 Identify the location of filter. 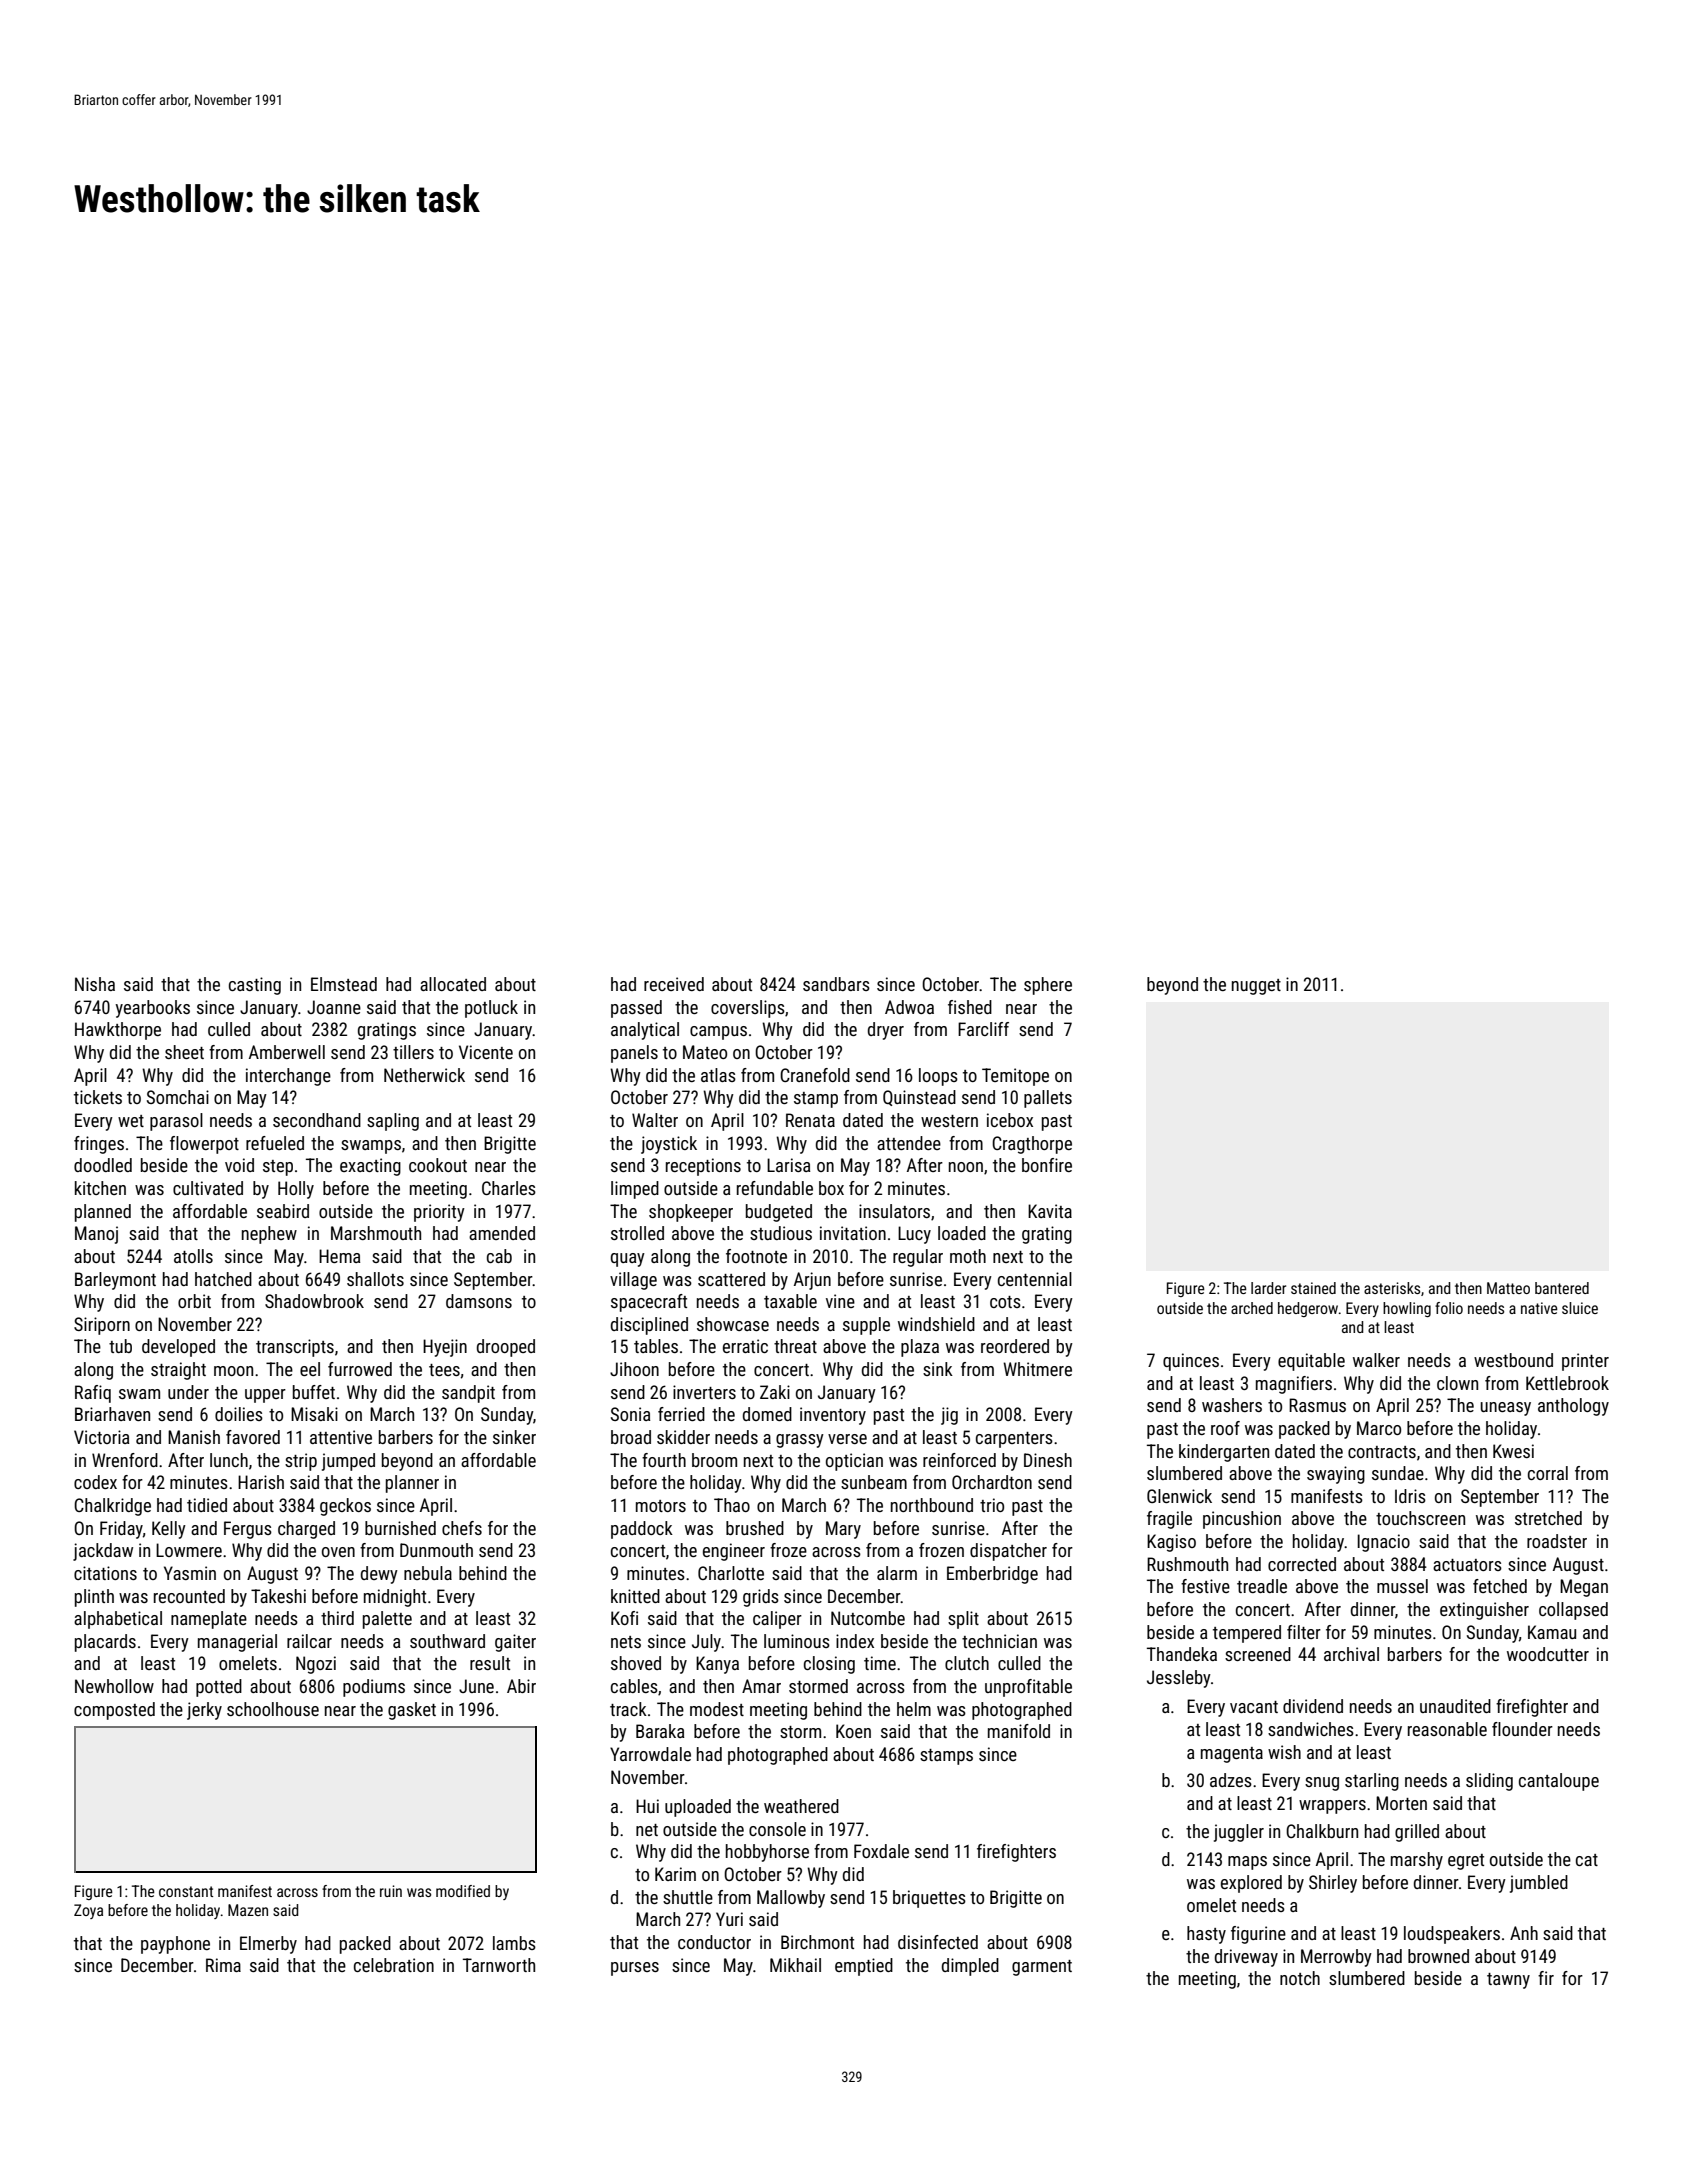
(1304, 1632).
